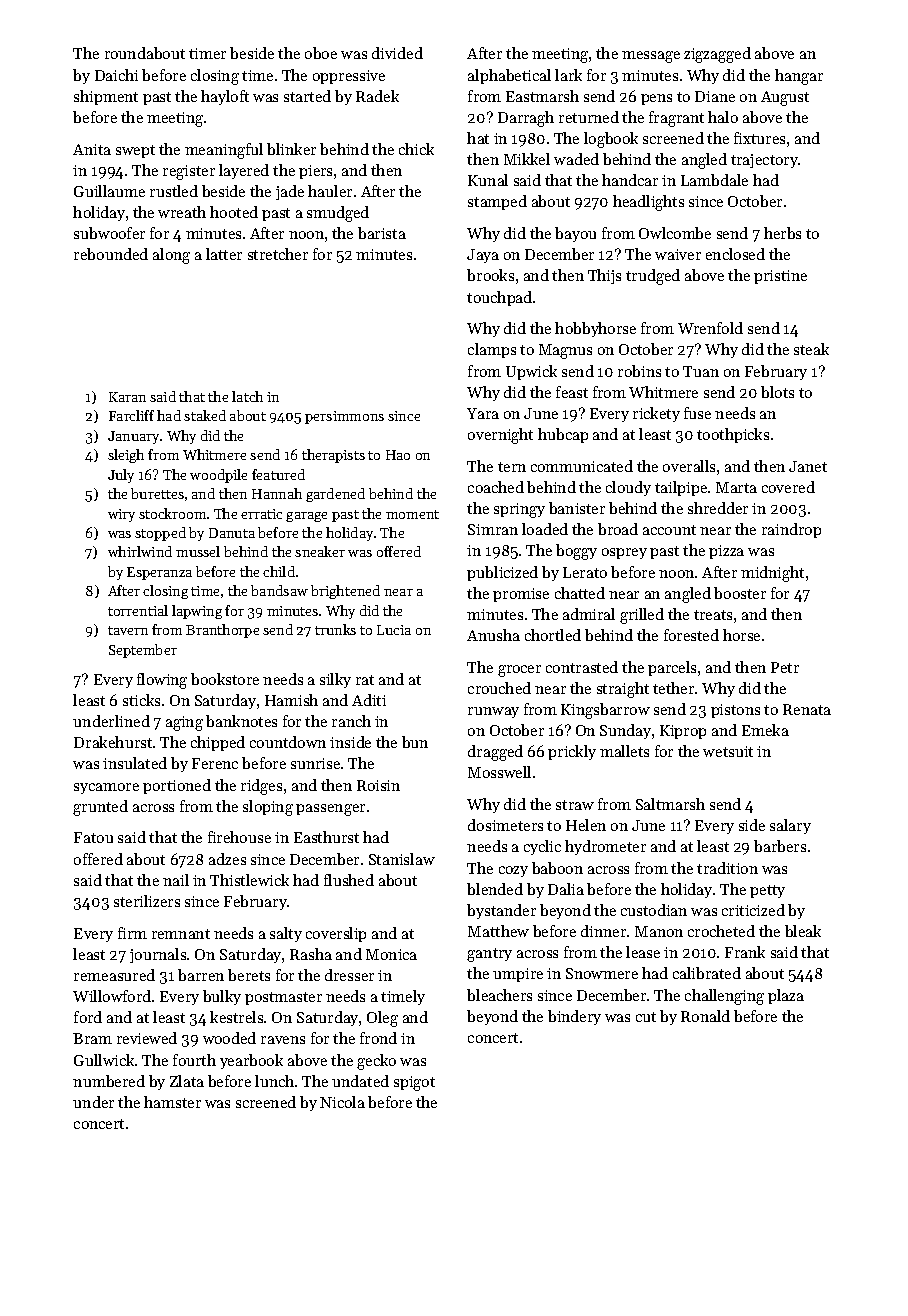 Image resolution: width=908 pixels, height=1316 pixels. Describe the element at coordinates (414, 1083) in the screenshot. I see `spigot` at that location.
